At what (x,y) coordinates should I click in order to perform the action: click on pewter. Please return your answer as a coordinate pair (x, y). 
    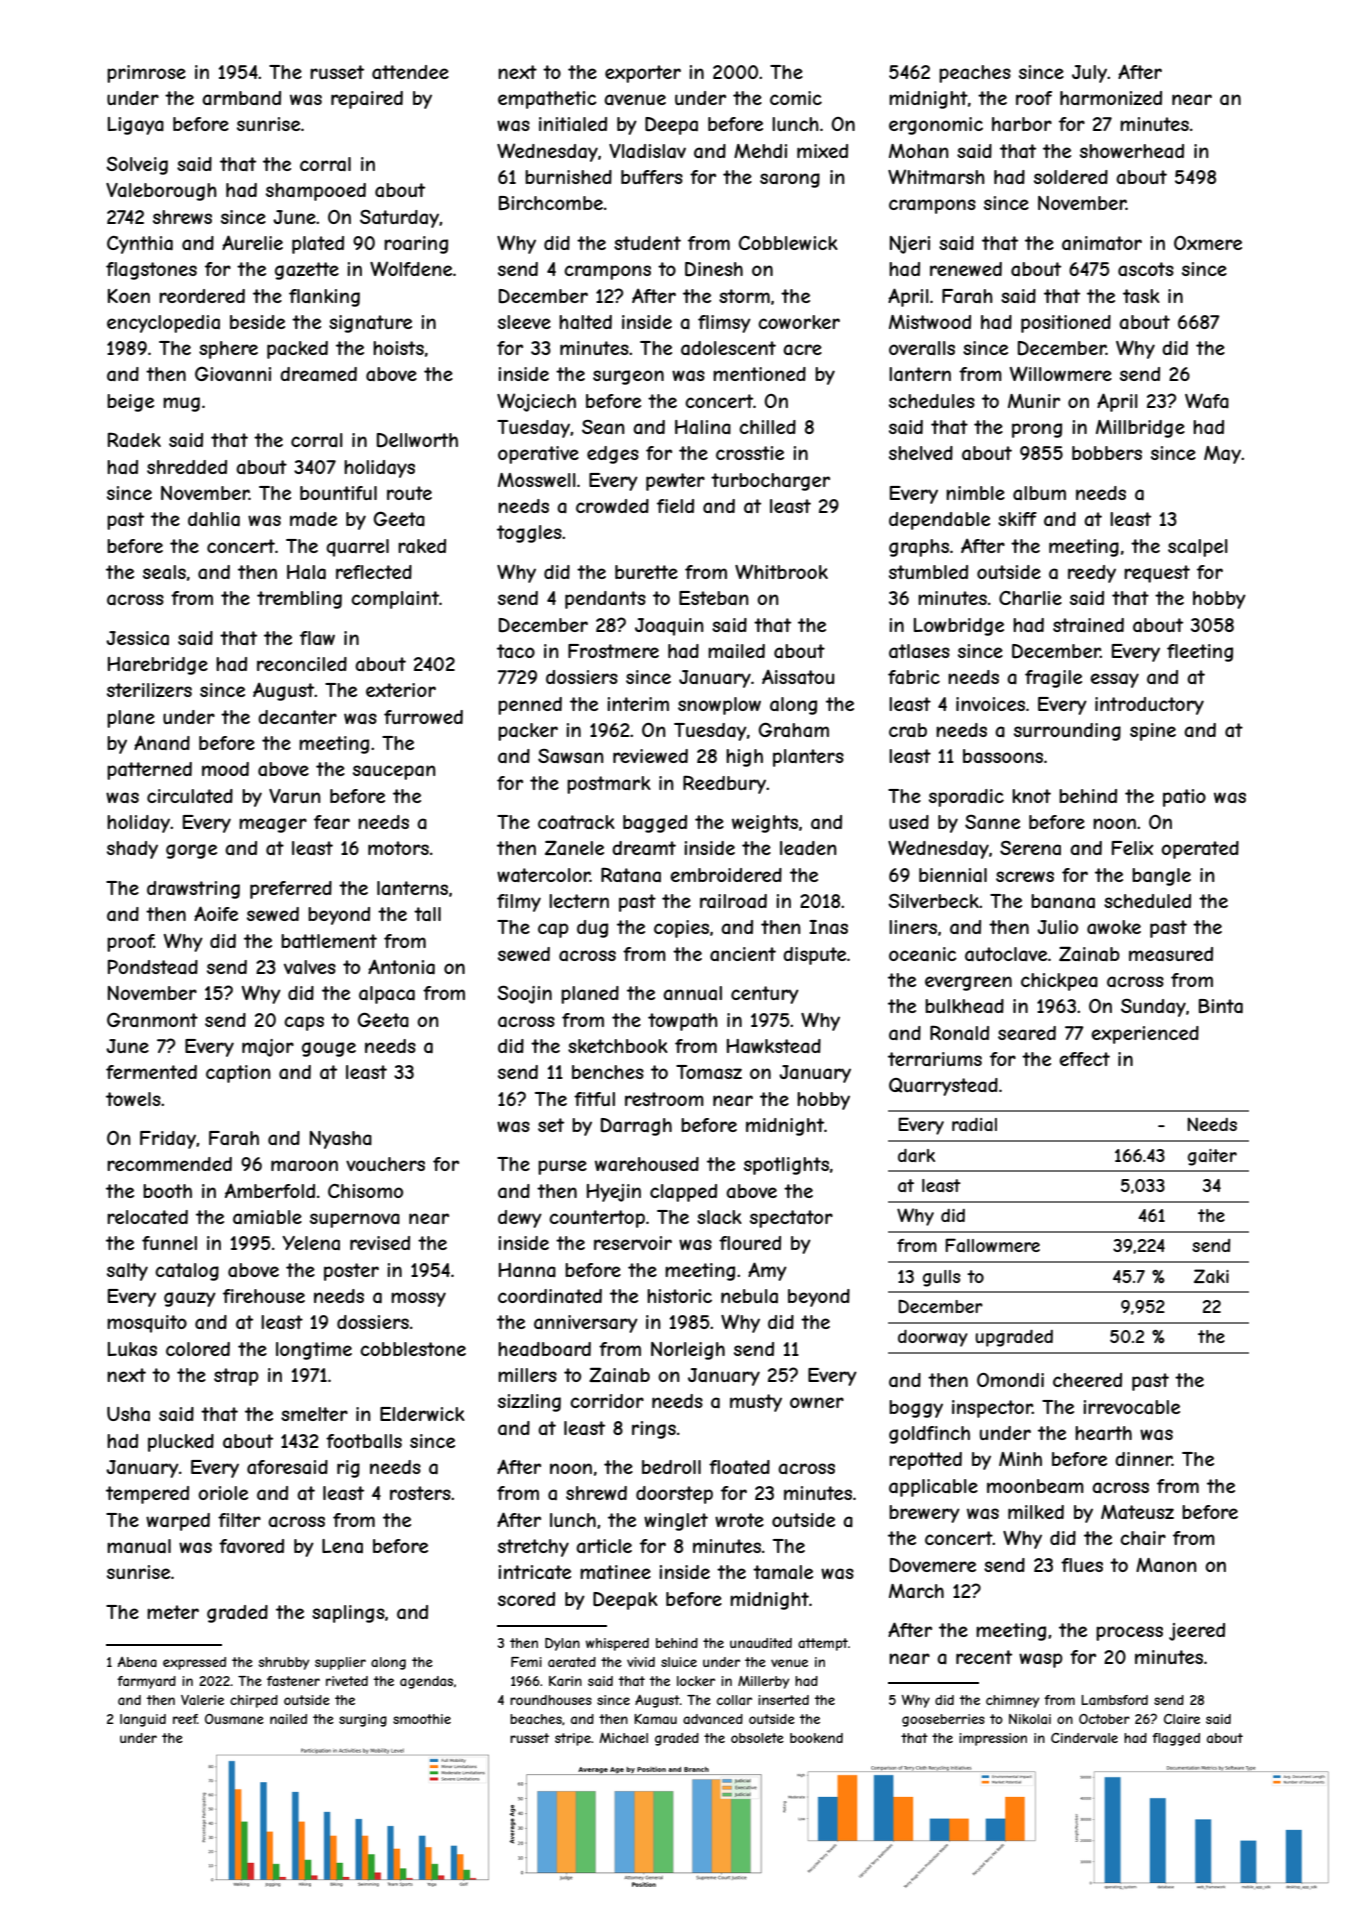
    Looking at the image, I should click on (675, 482).
